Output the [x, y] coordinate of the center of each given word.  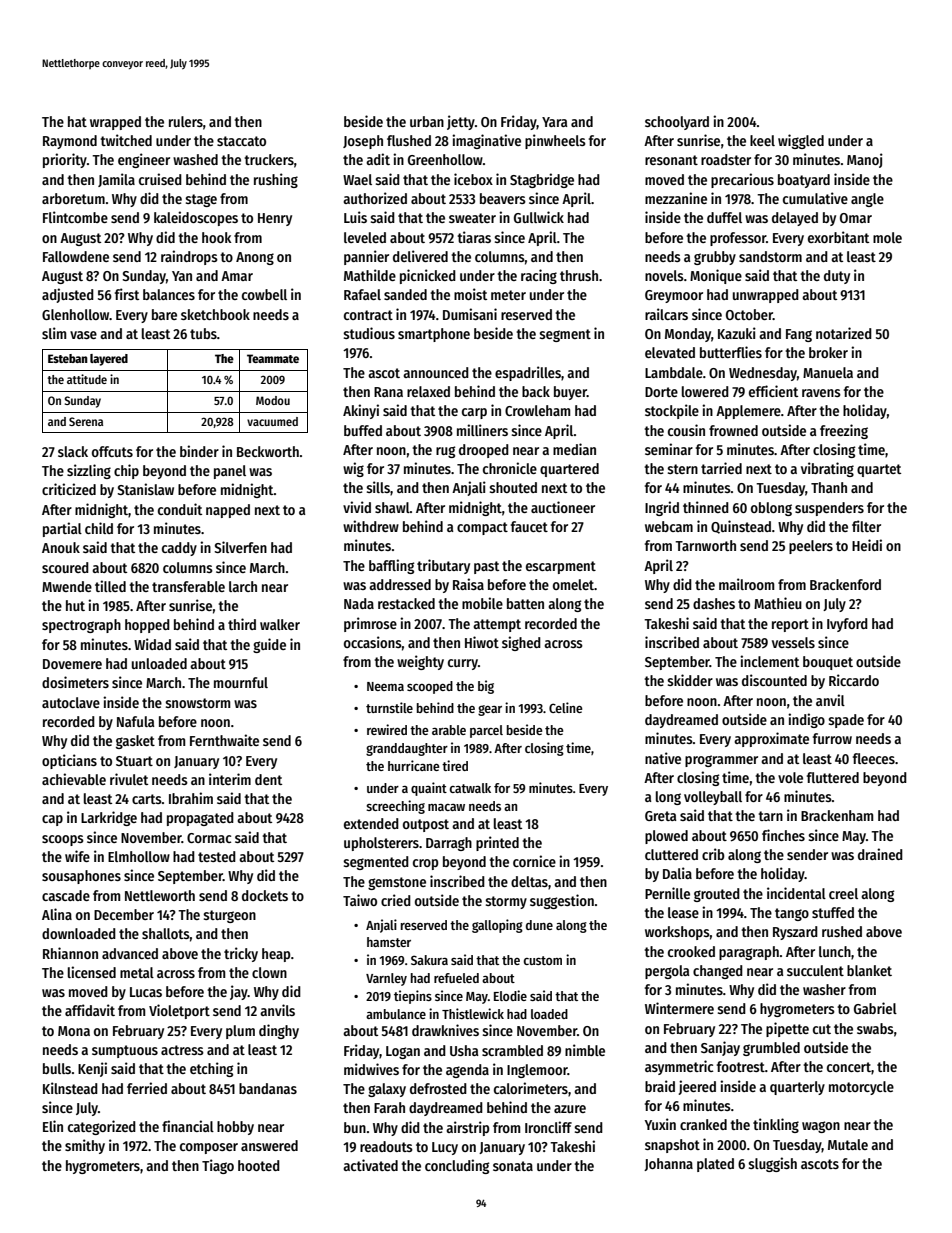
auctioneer [563, 507]
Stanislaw [145, 489]
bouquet [828, 663]
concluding [457, 1166]
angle [867, 200]
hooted [259, 1165]
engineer [144, 160]
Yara [554, 122]
